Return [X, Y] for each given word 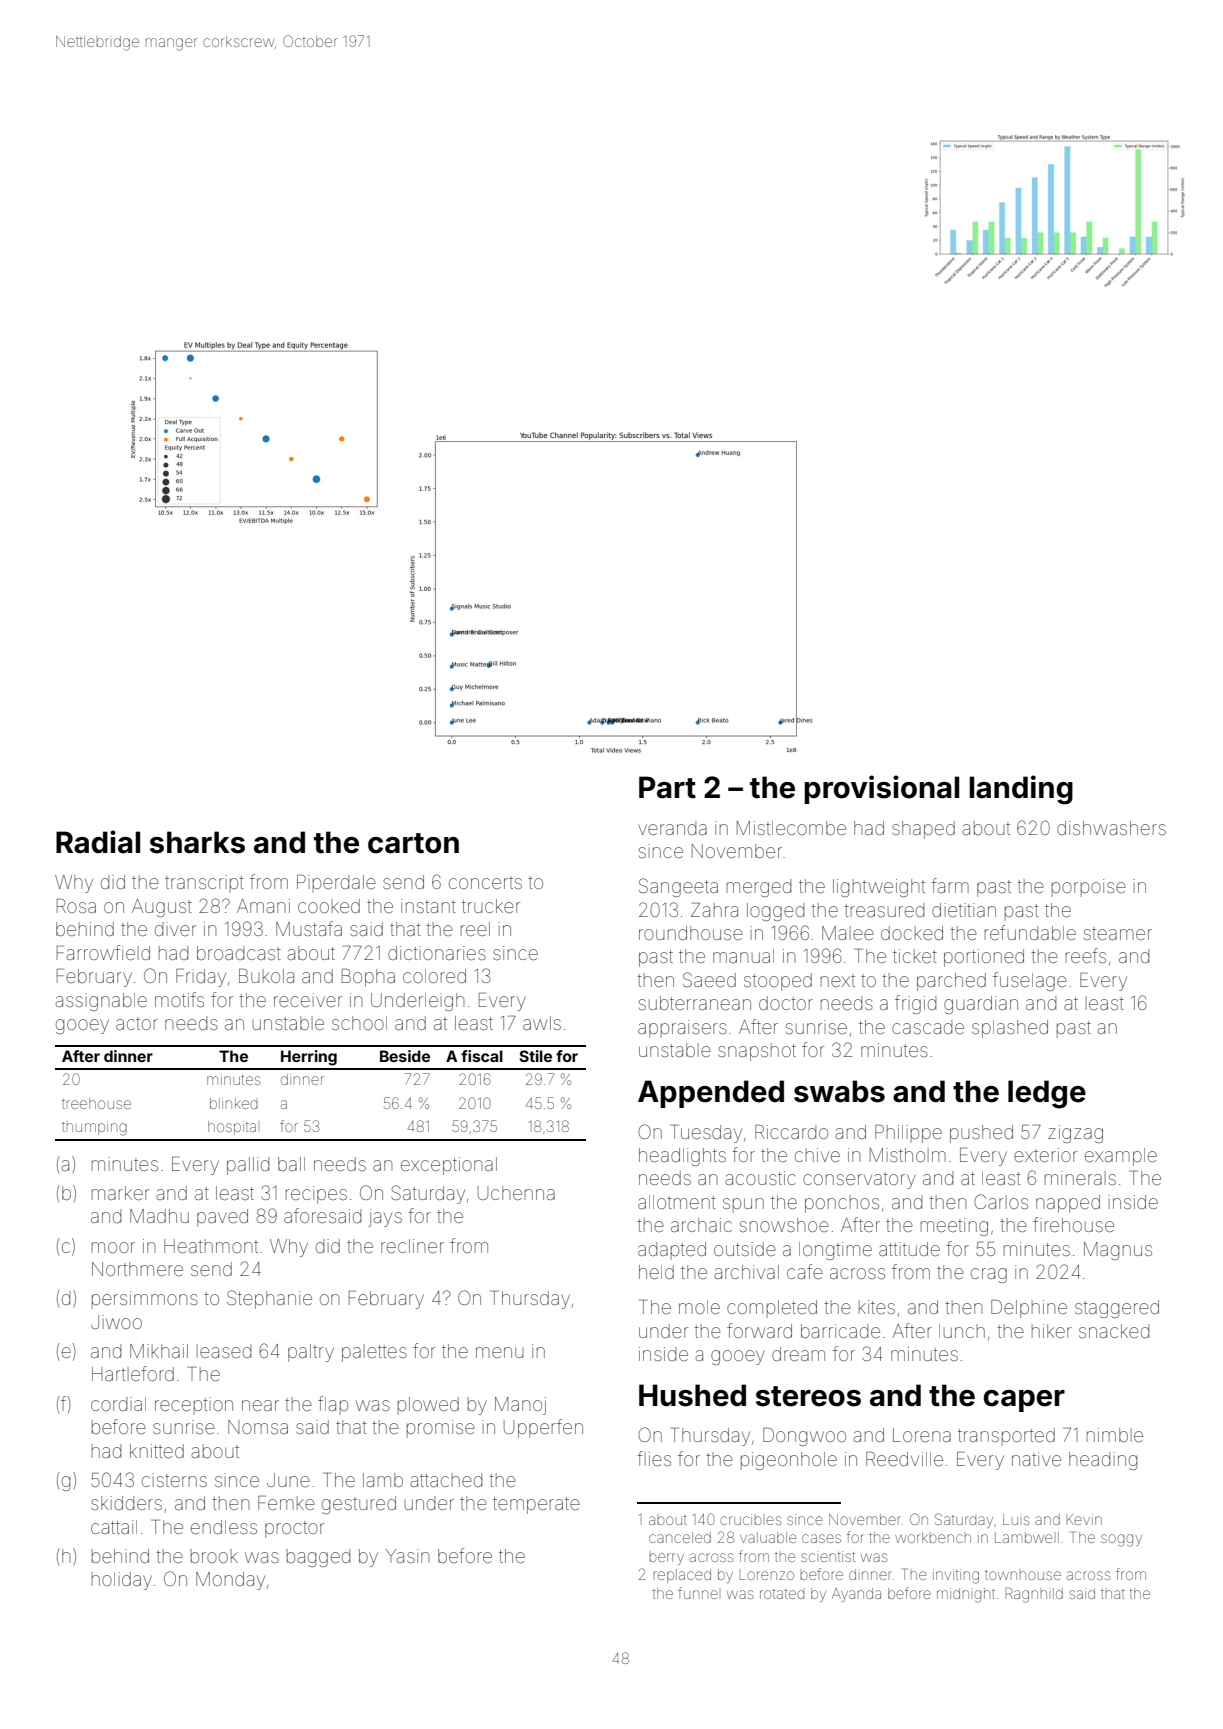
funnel [698, 1593]
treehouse [96, 1103]
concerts [485, 882]
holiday [122, 1581]
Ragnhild [1034, 1595]
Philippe [908, 1134]
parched [951, 982]
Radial [98, 842]
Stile [535, 1056]
